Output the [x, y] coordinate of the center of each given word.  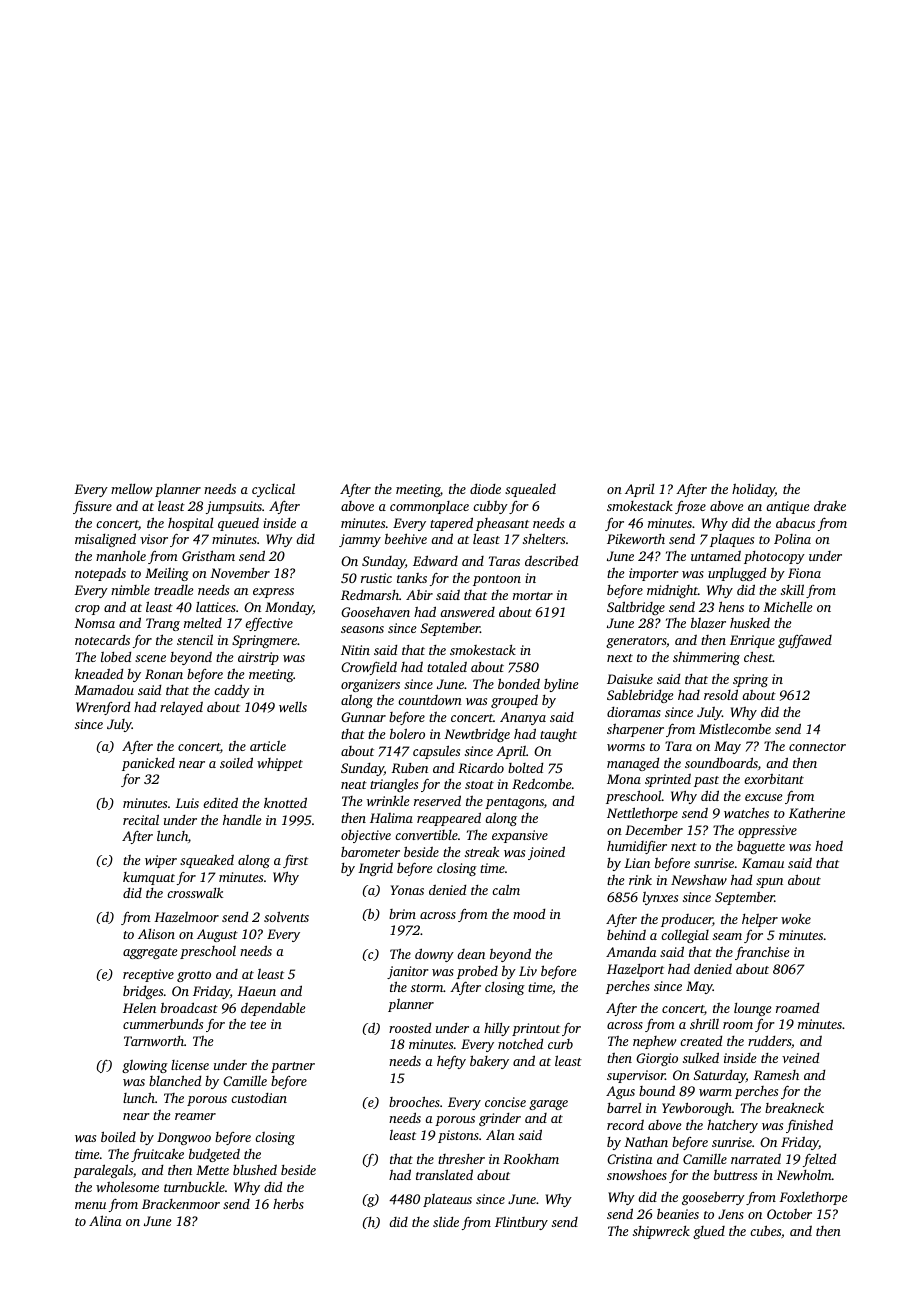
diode [485, 489]
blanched [175, 1080]
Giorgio [657, 1059]
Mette [212, 1170]
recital [141, 819]
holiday [753, 490]
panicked [148, 764]
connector [817, 747]
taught [558, 735]
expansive [520, 836]
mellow [131, 489]
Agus [620, 1092]
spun [769, 883]
